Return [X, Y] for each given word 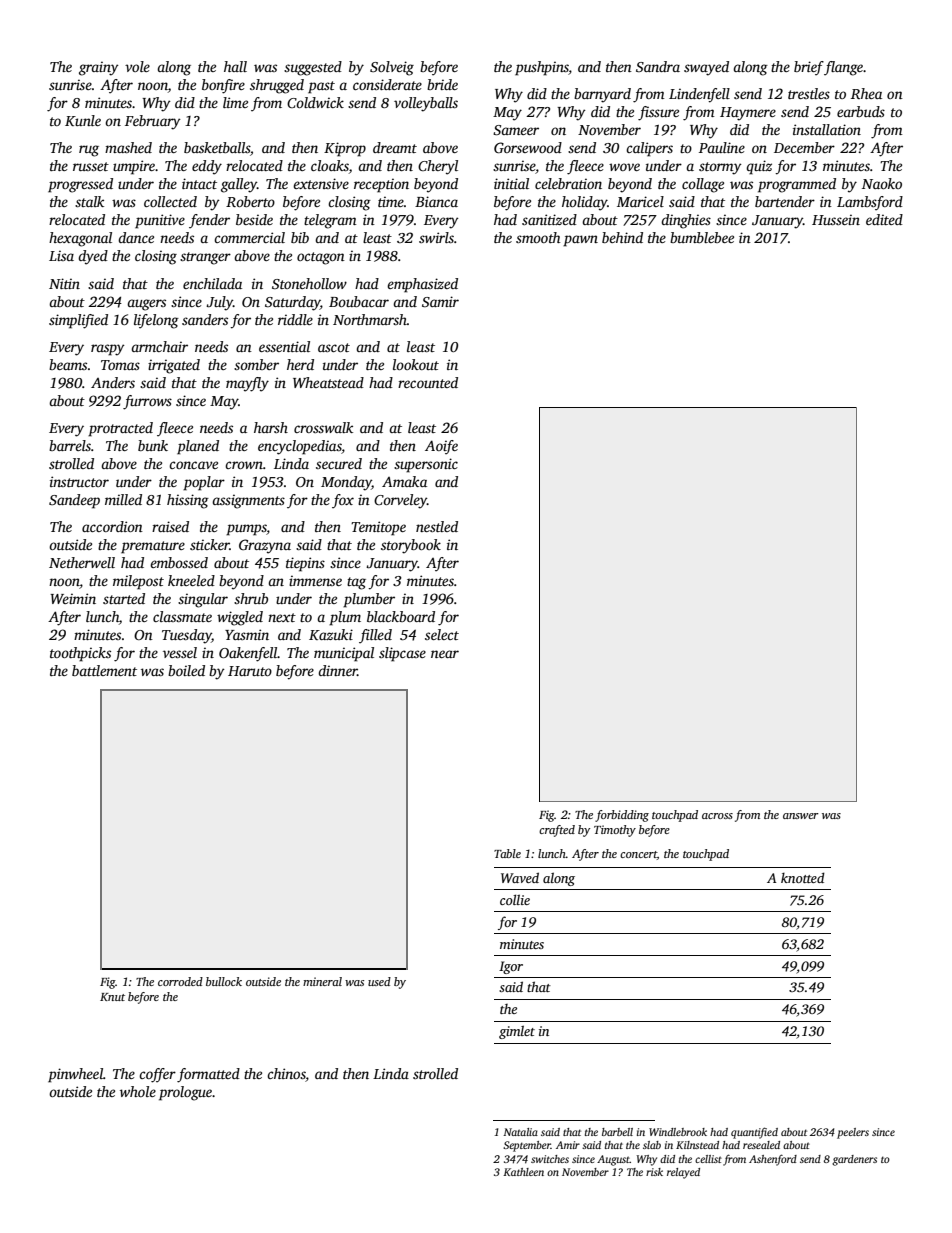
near [445, 654]
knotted [803, 877]
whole [138, 1091]
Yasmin [247, 634]
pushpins [542, 68]
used [379, 981]
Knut [112, 997]
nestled [437, 526]
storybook [411, 546]
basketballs [217, 147]
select [442, 634]
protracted [120, 429]
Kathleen [523, 1172]
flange [843, 68]
